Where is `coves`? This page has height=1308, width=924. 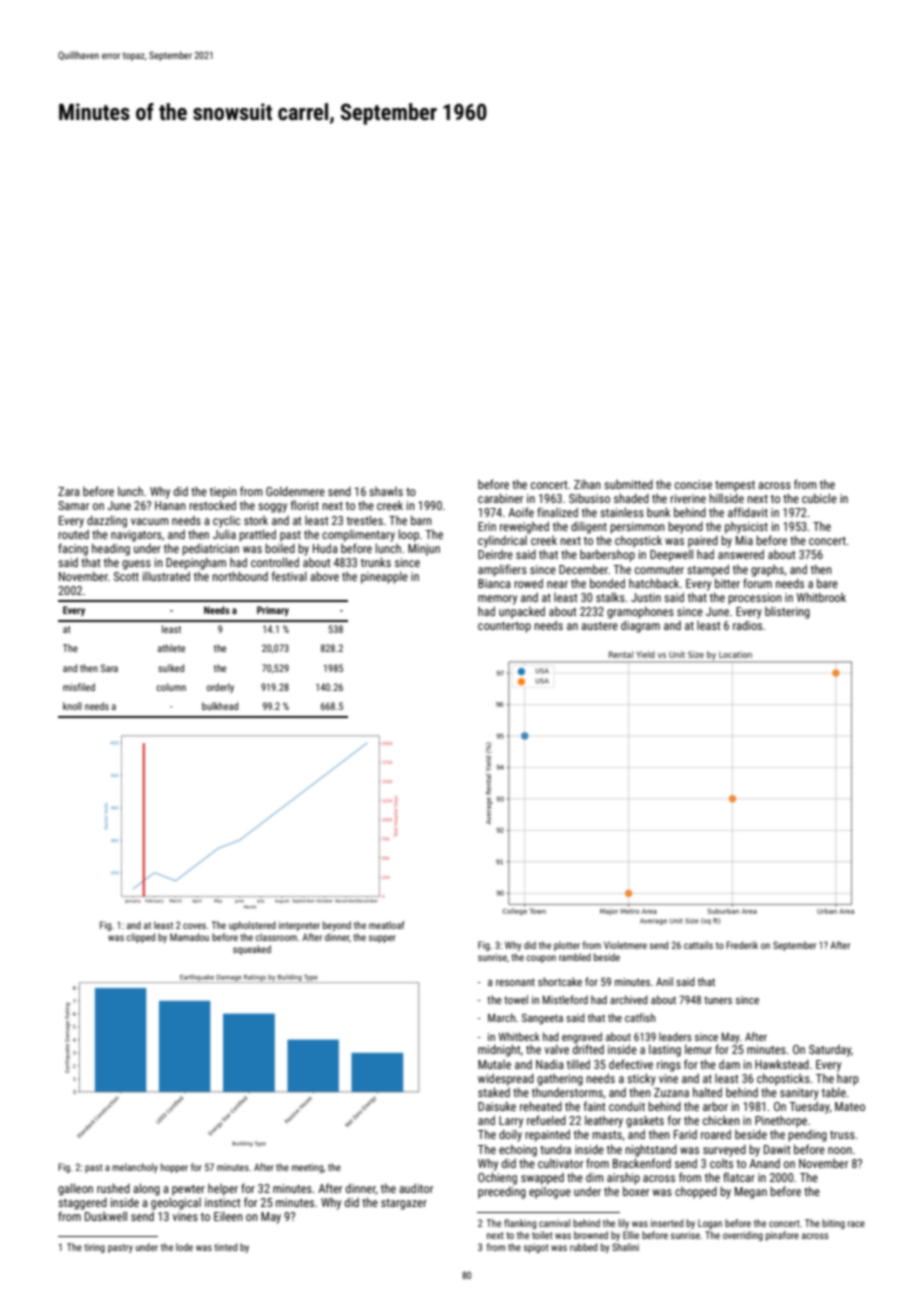
coves is located at coordinates (194, 926).
